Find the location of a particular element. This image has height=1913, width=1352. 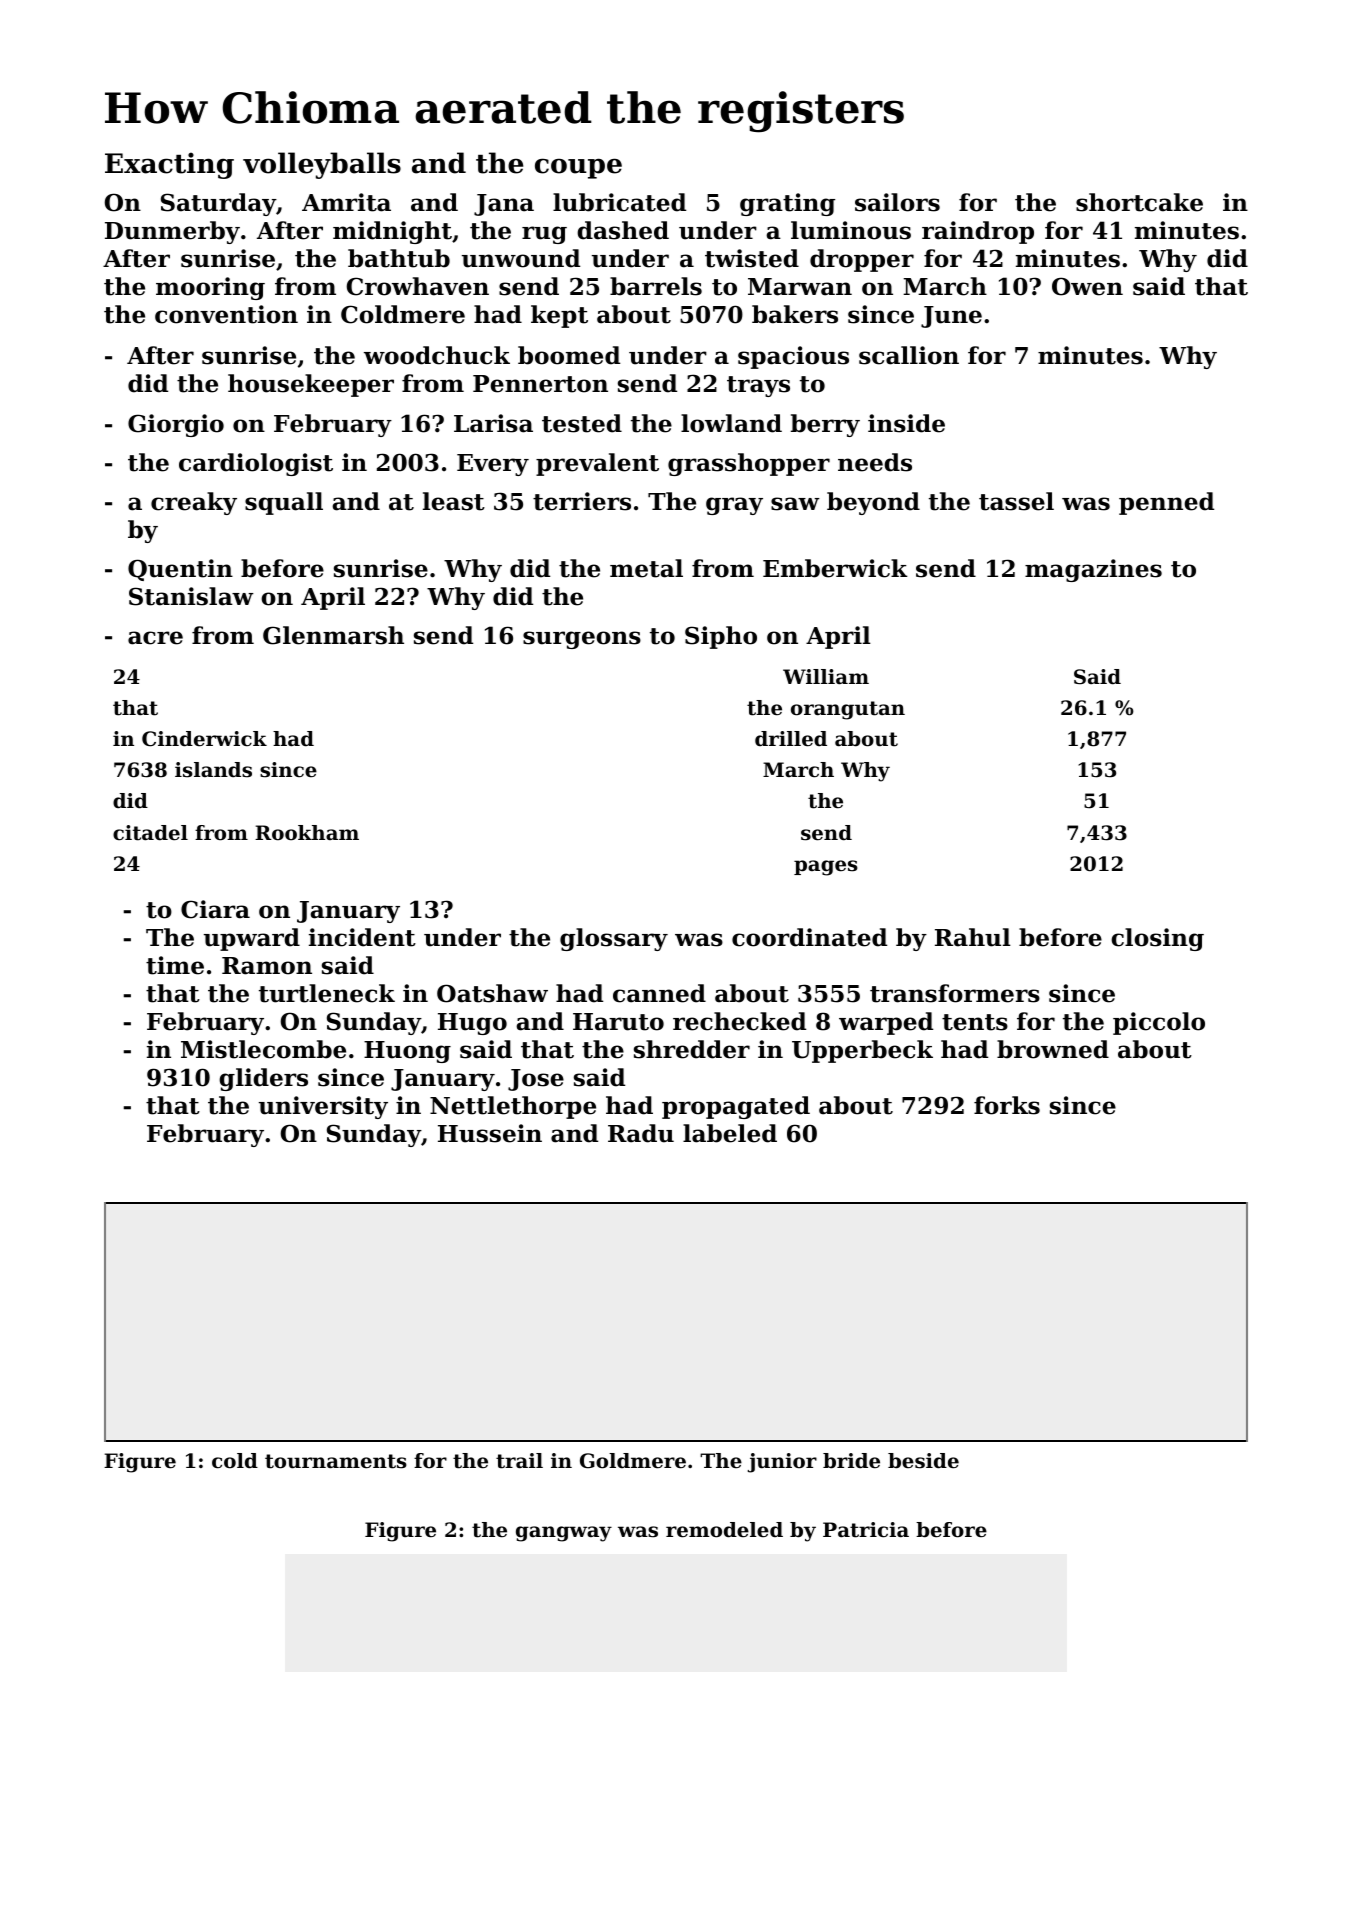

closing is located at coordinates (1157, 939).
